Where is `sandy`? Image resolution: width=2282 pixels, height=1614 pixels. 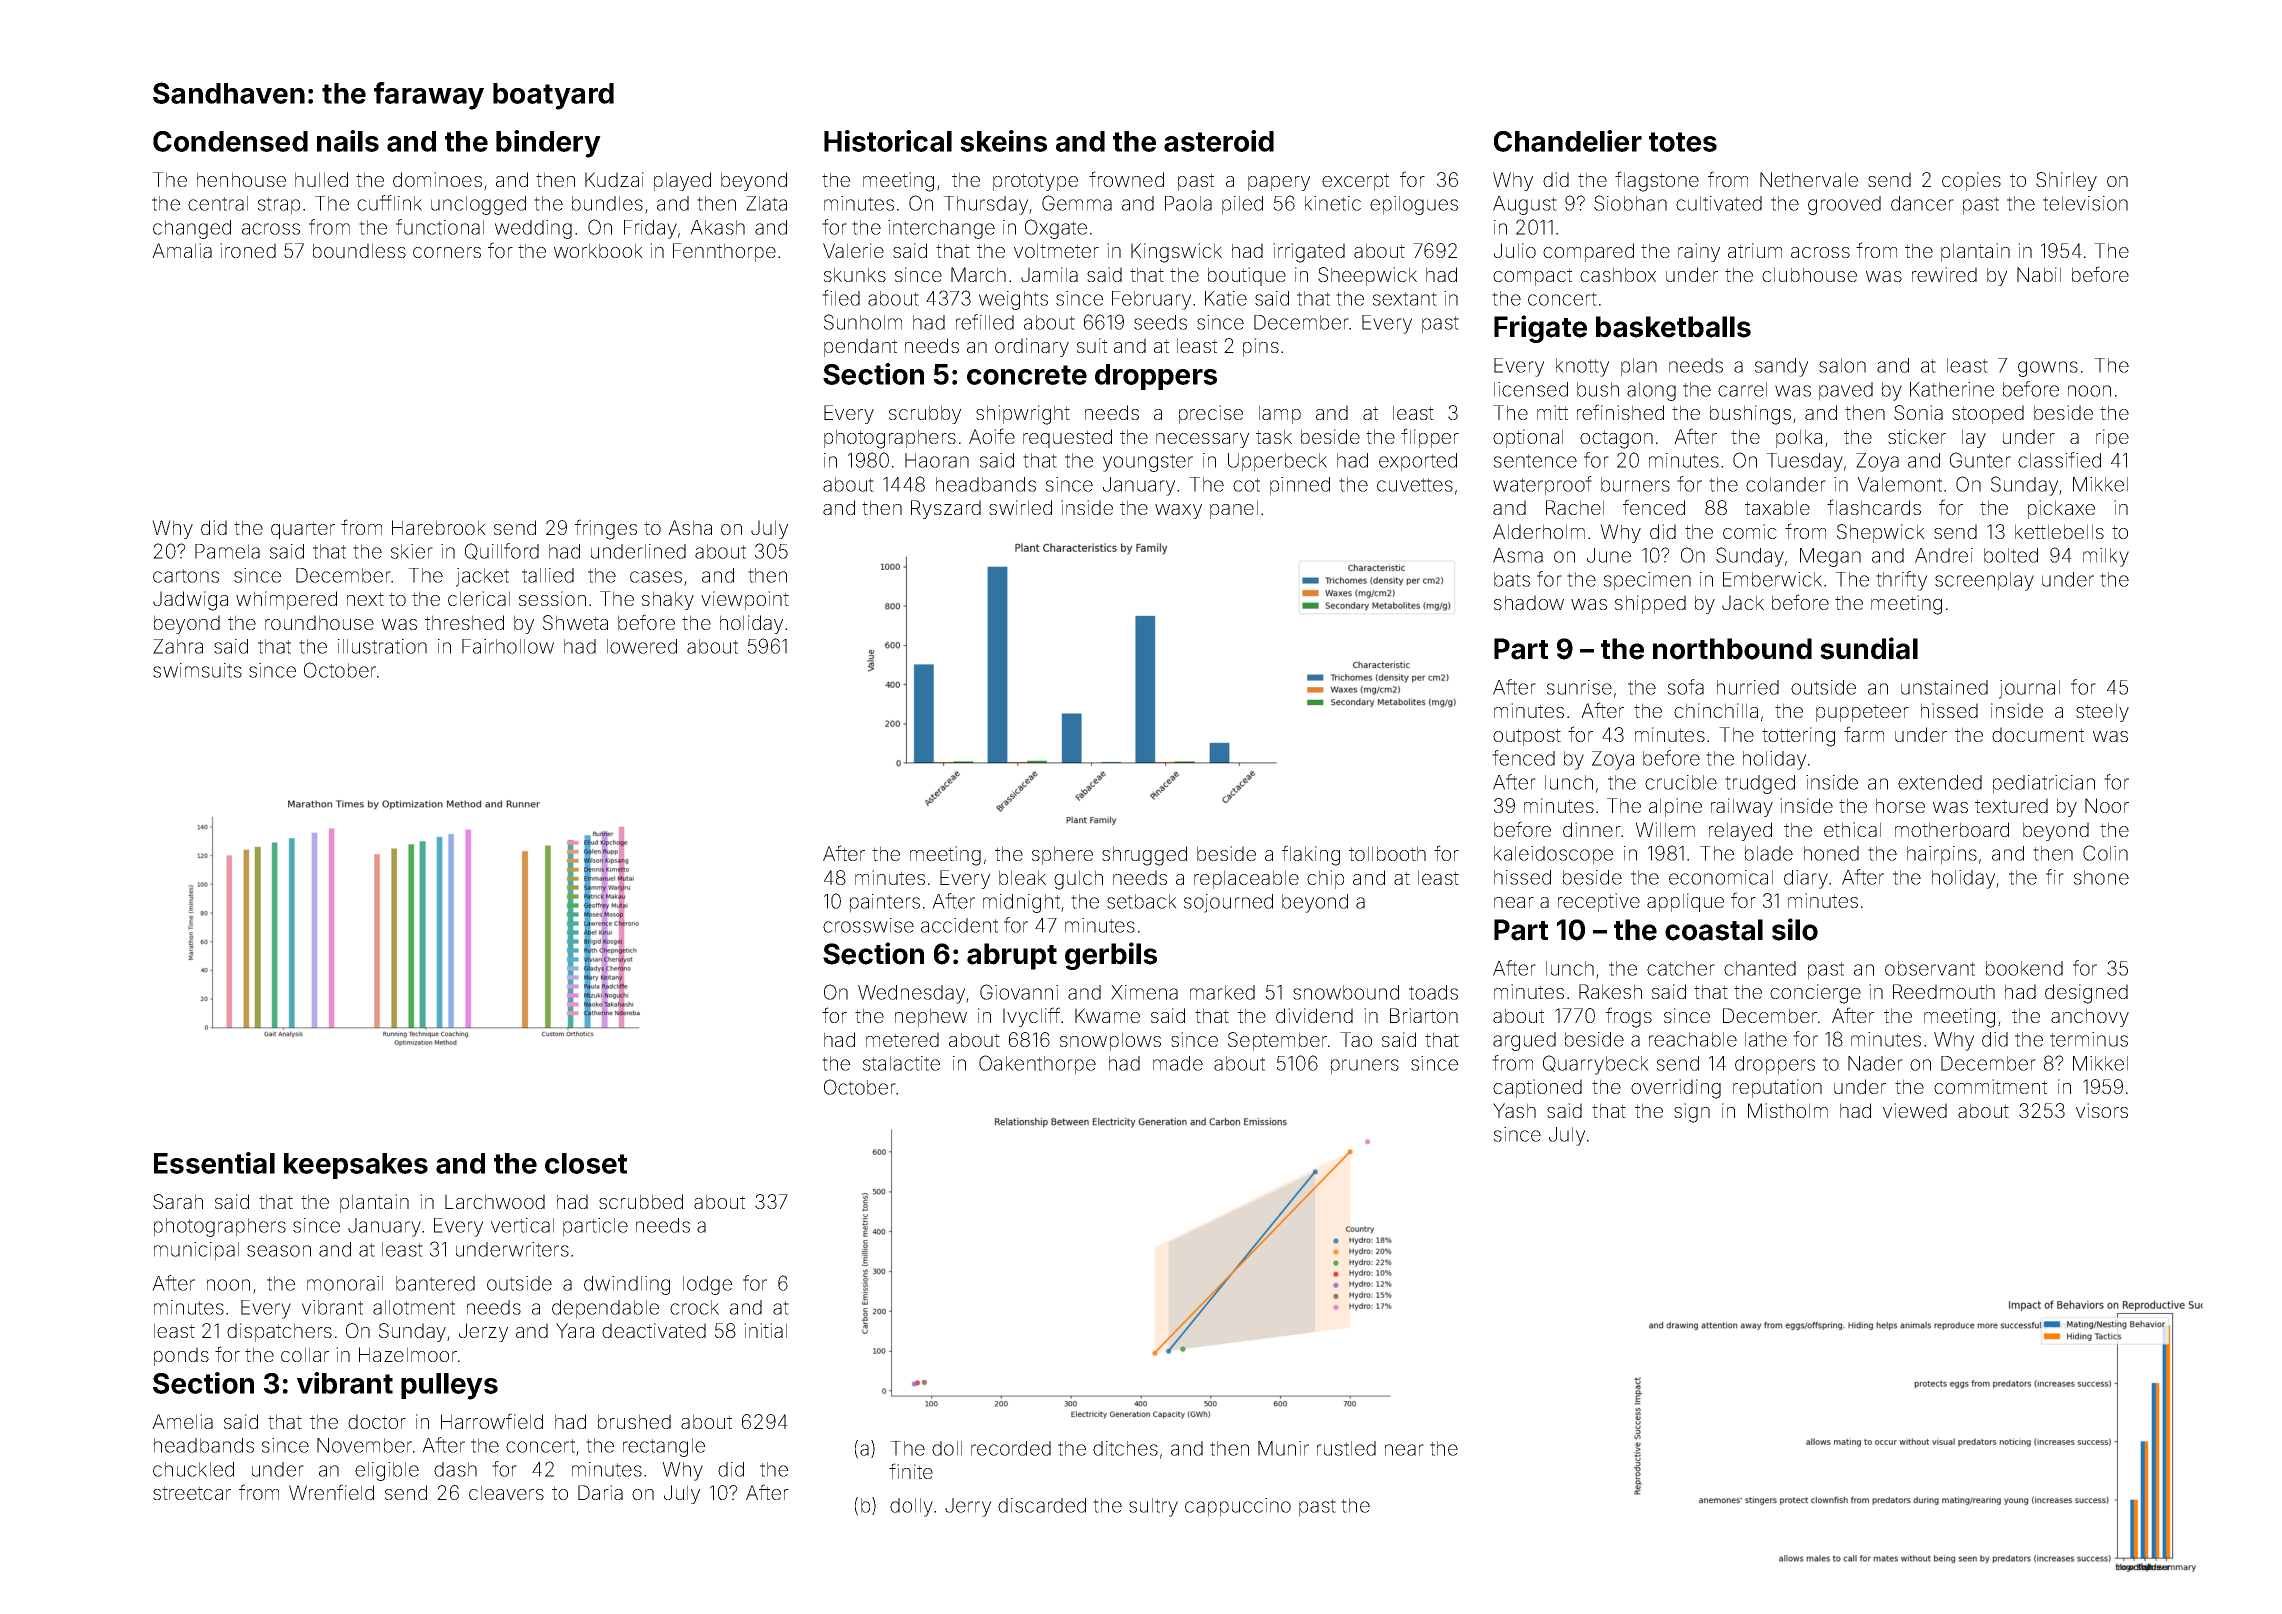 sandy is located at coordinates (1781, 367).
